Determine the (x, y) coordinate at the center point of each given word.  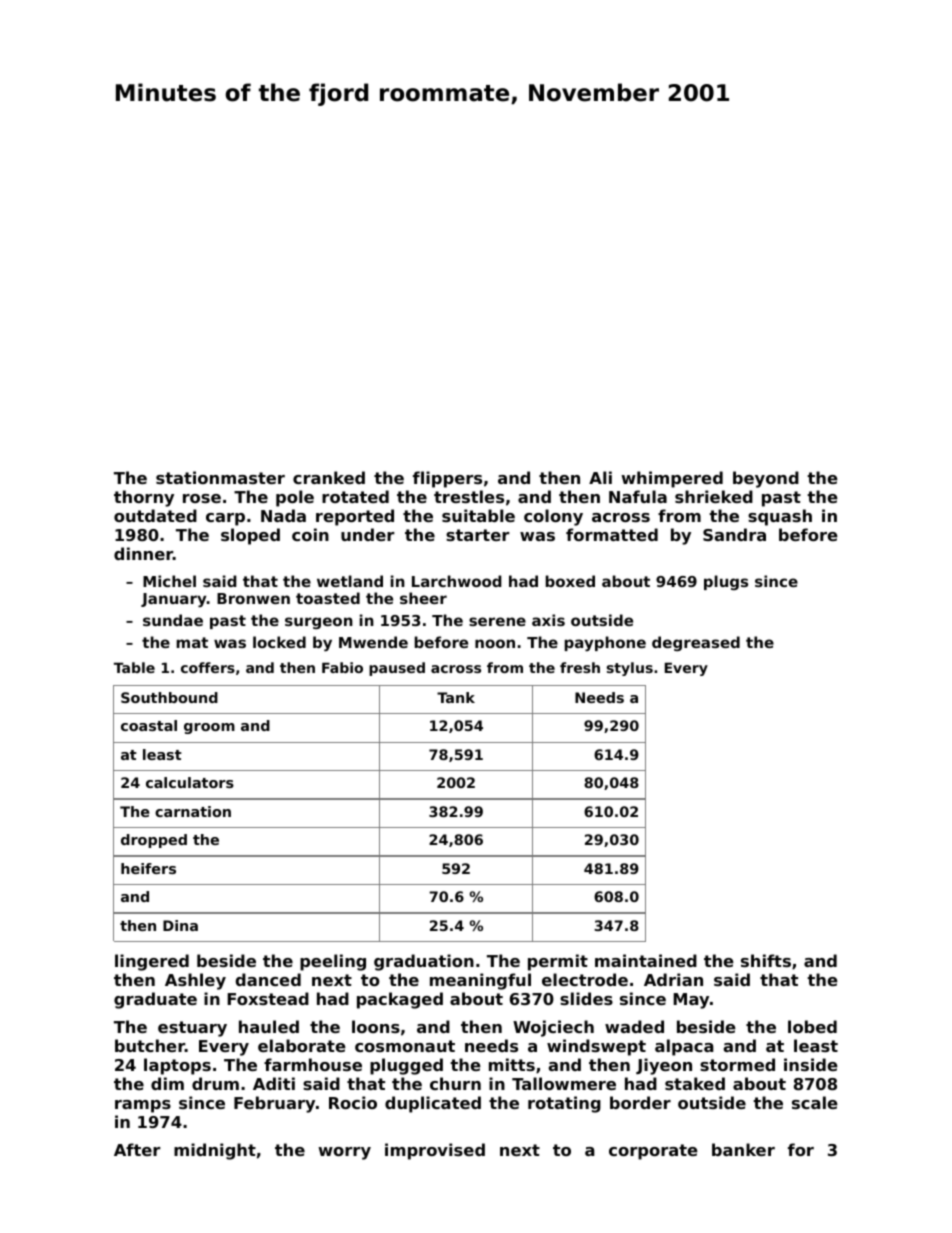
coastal (149, 725)
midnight (215, 1151)
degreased (696, 643)
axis (548, 620)
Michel (169, 581)
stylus (630, 669)
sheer (423, 598)
